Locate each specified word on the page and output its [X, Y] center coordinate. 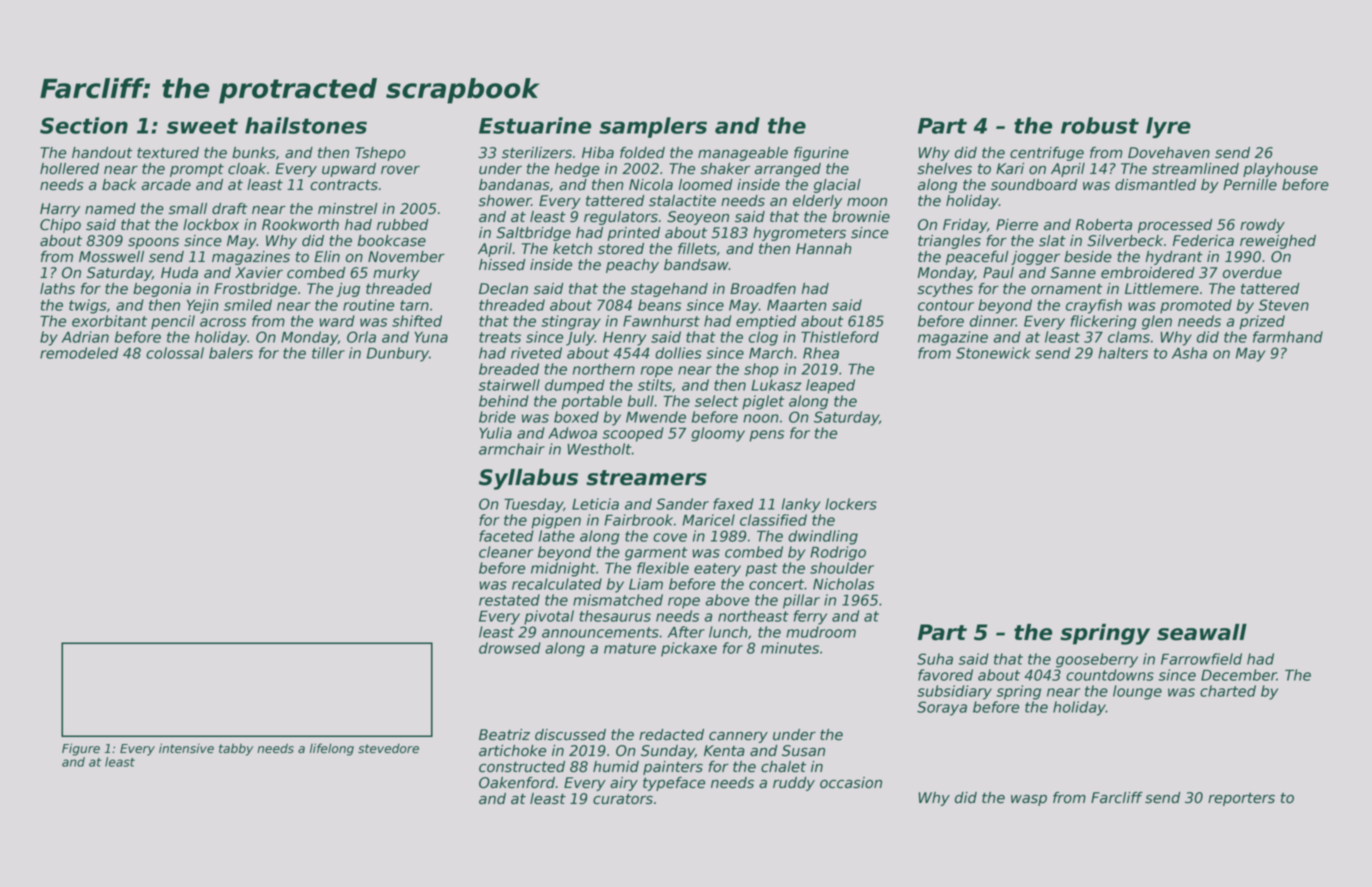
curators [623, 799]
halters [1123, 353]
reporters [1241, 799]
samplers [653, 127]
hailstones [306, 125]
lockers [851, 504]
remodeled [79, 353]
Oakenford [517, 783]
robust [1100, 125]
